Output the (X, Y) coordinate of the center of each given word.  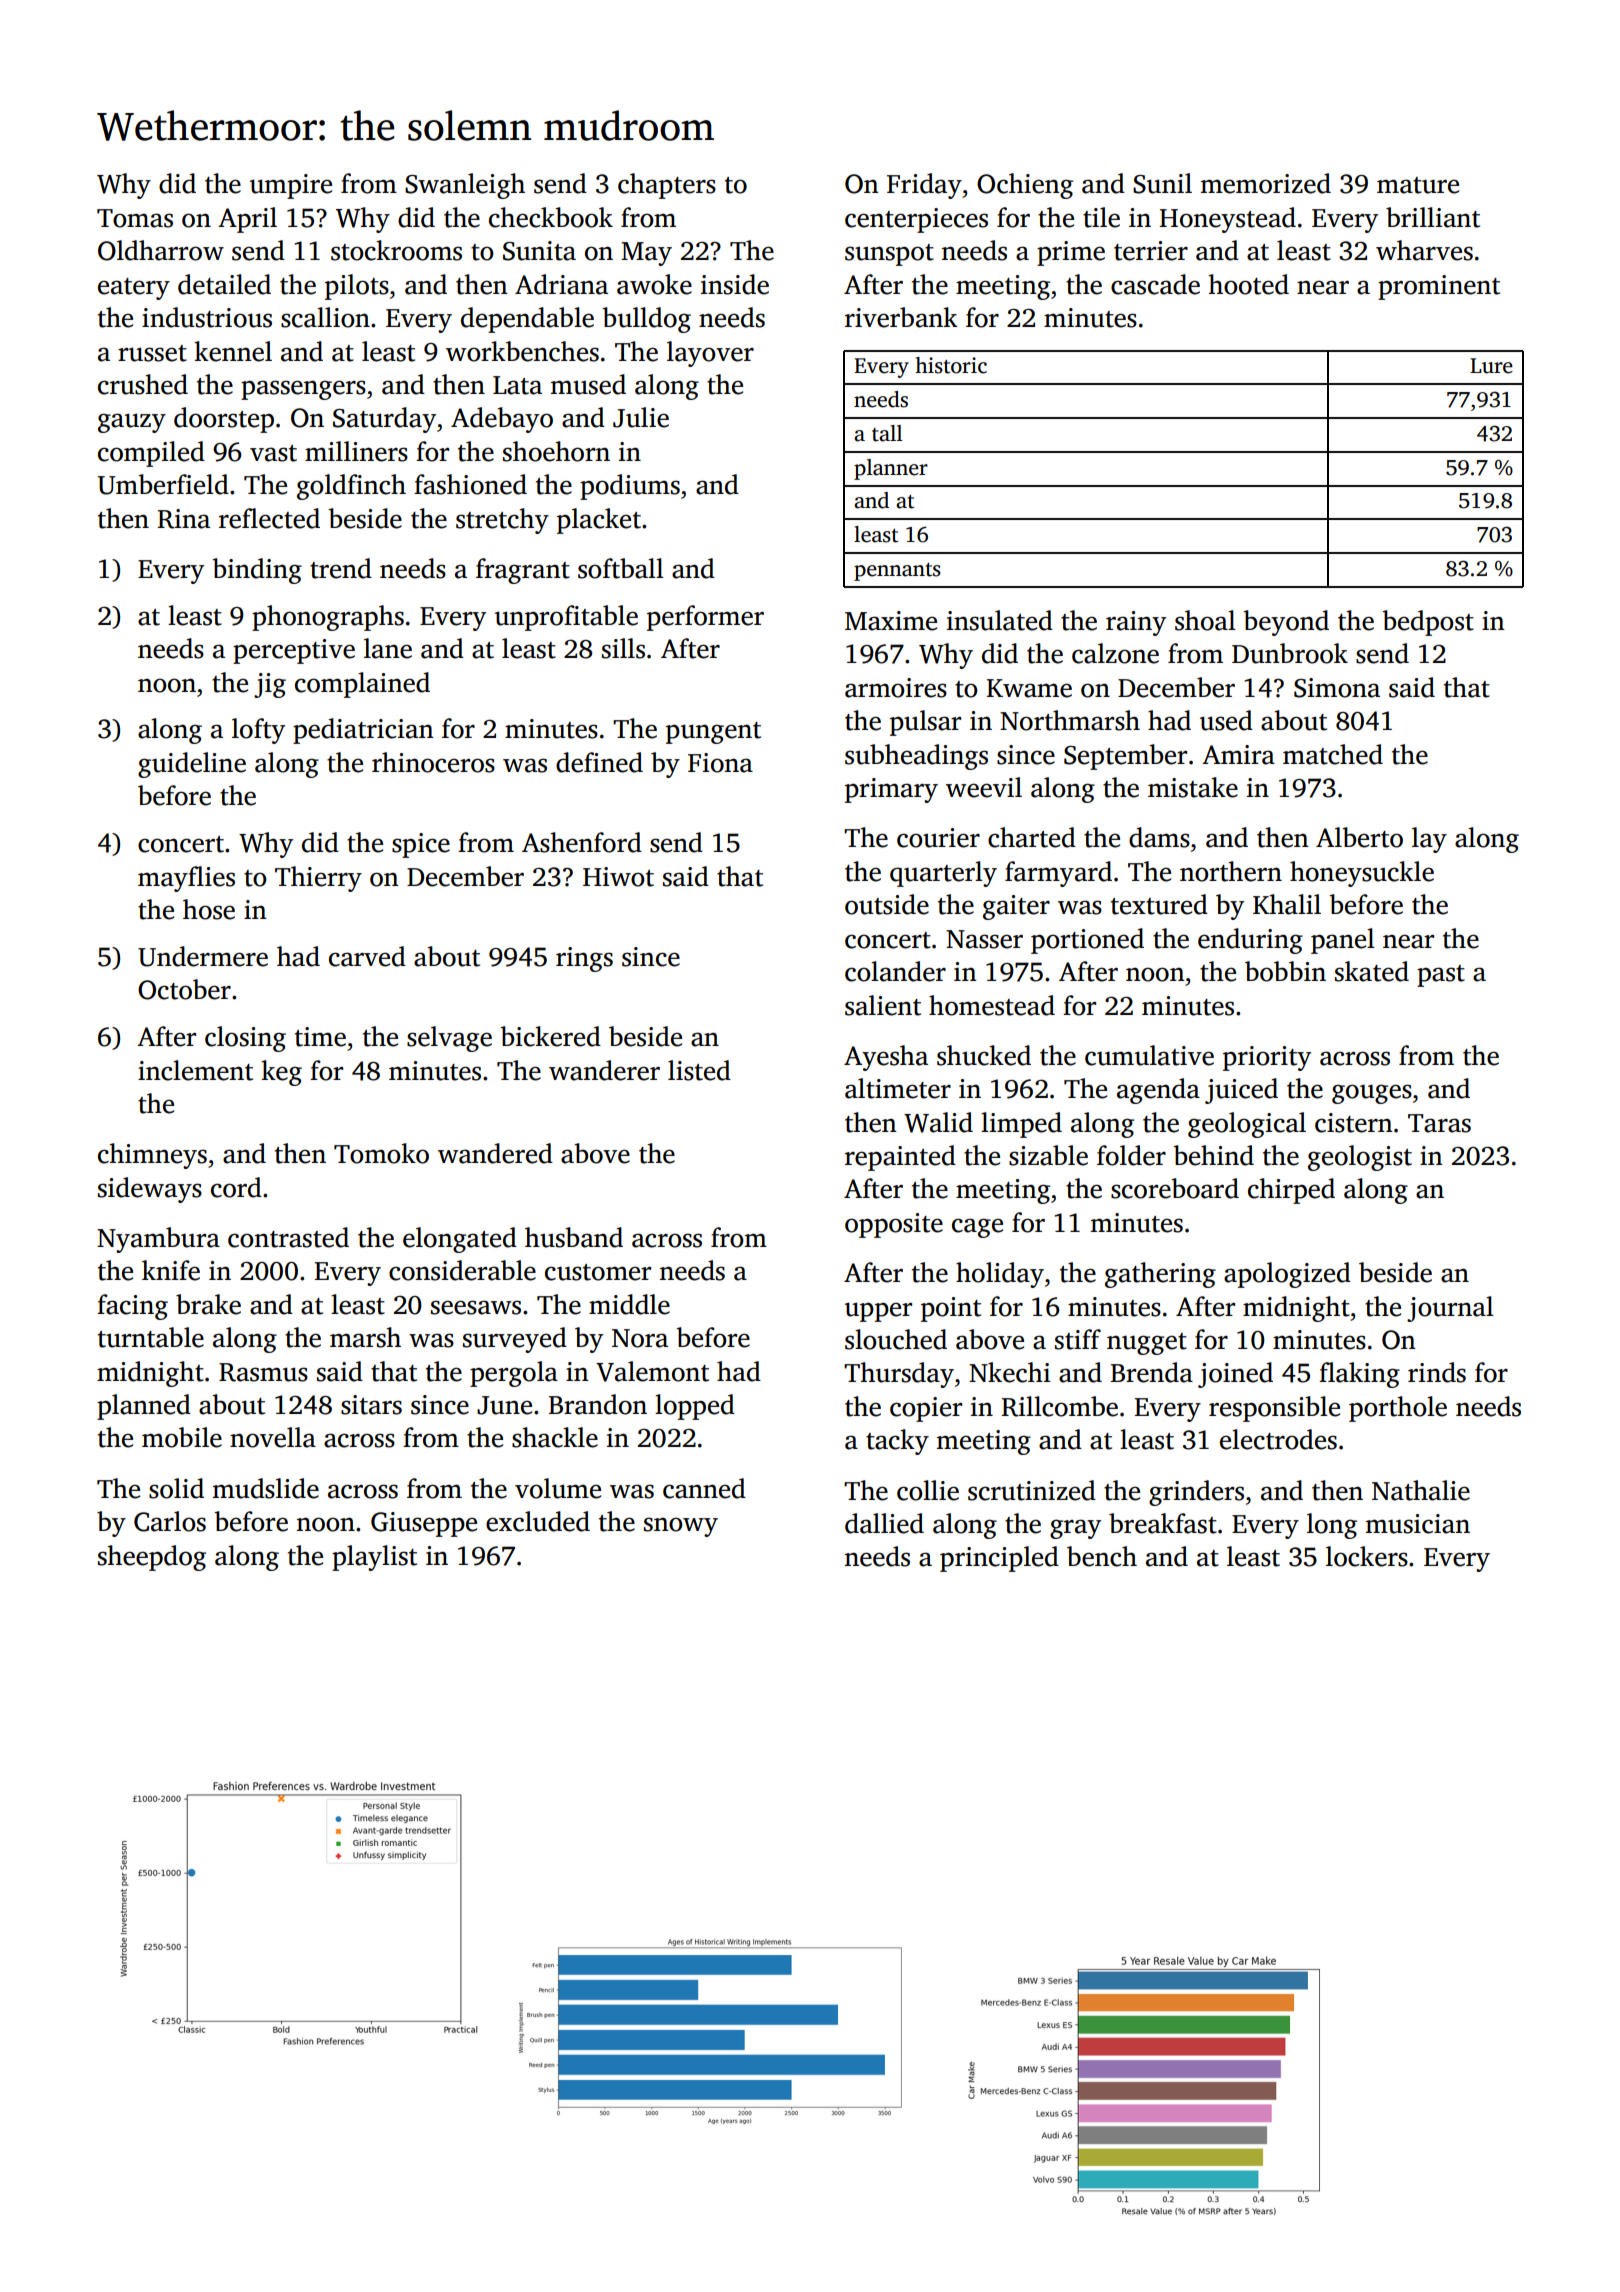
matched (1333, 754)
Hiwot (618, 877)
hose (209, 909)
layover (710, 354)
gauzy (132, 423)
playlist (374, 1558)
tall (887, 433)
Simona (1337, 688)
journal (1450, 1309)
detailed (224, 284)
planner (891, 469)
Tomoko (381, 1153)
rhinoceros (433, 762)
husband (574, 1237)
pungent (713, 733)
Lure (1491, 366)
